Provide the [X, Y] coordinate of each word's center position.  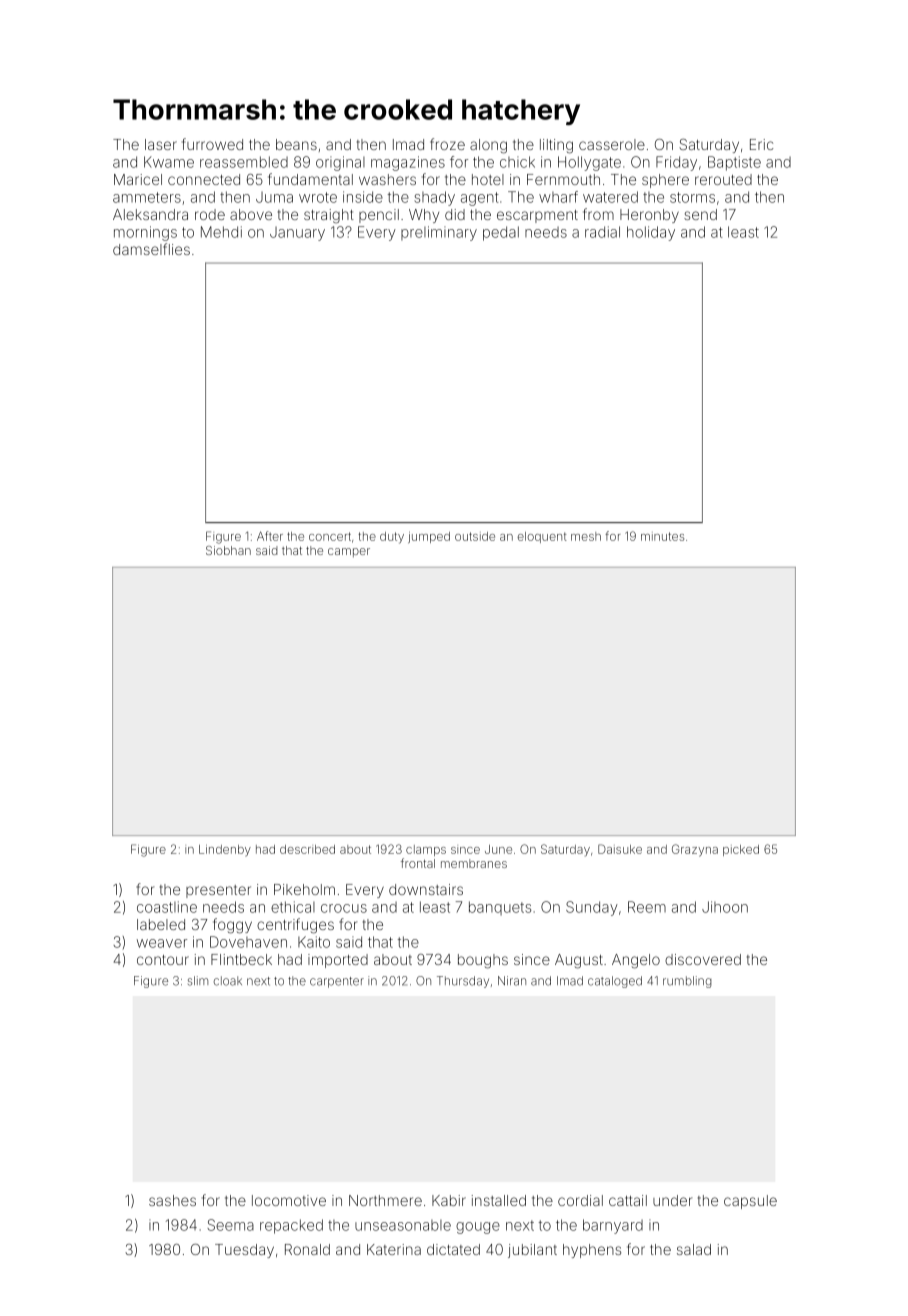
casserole [612, 144]
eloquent [542, 537]
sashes [172, 1200]
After [270, 536]
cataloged [615, 982]
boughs [483, 961]
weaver [162, 943]
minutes [662, 536]
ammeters [147, 197]
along [488, 146]
